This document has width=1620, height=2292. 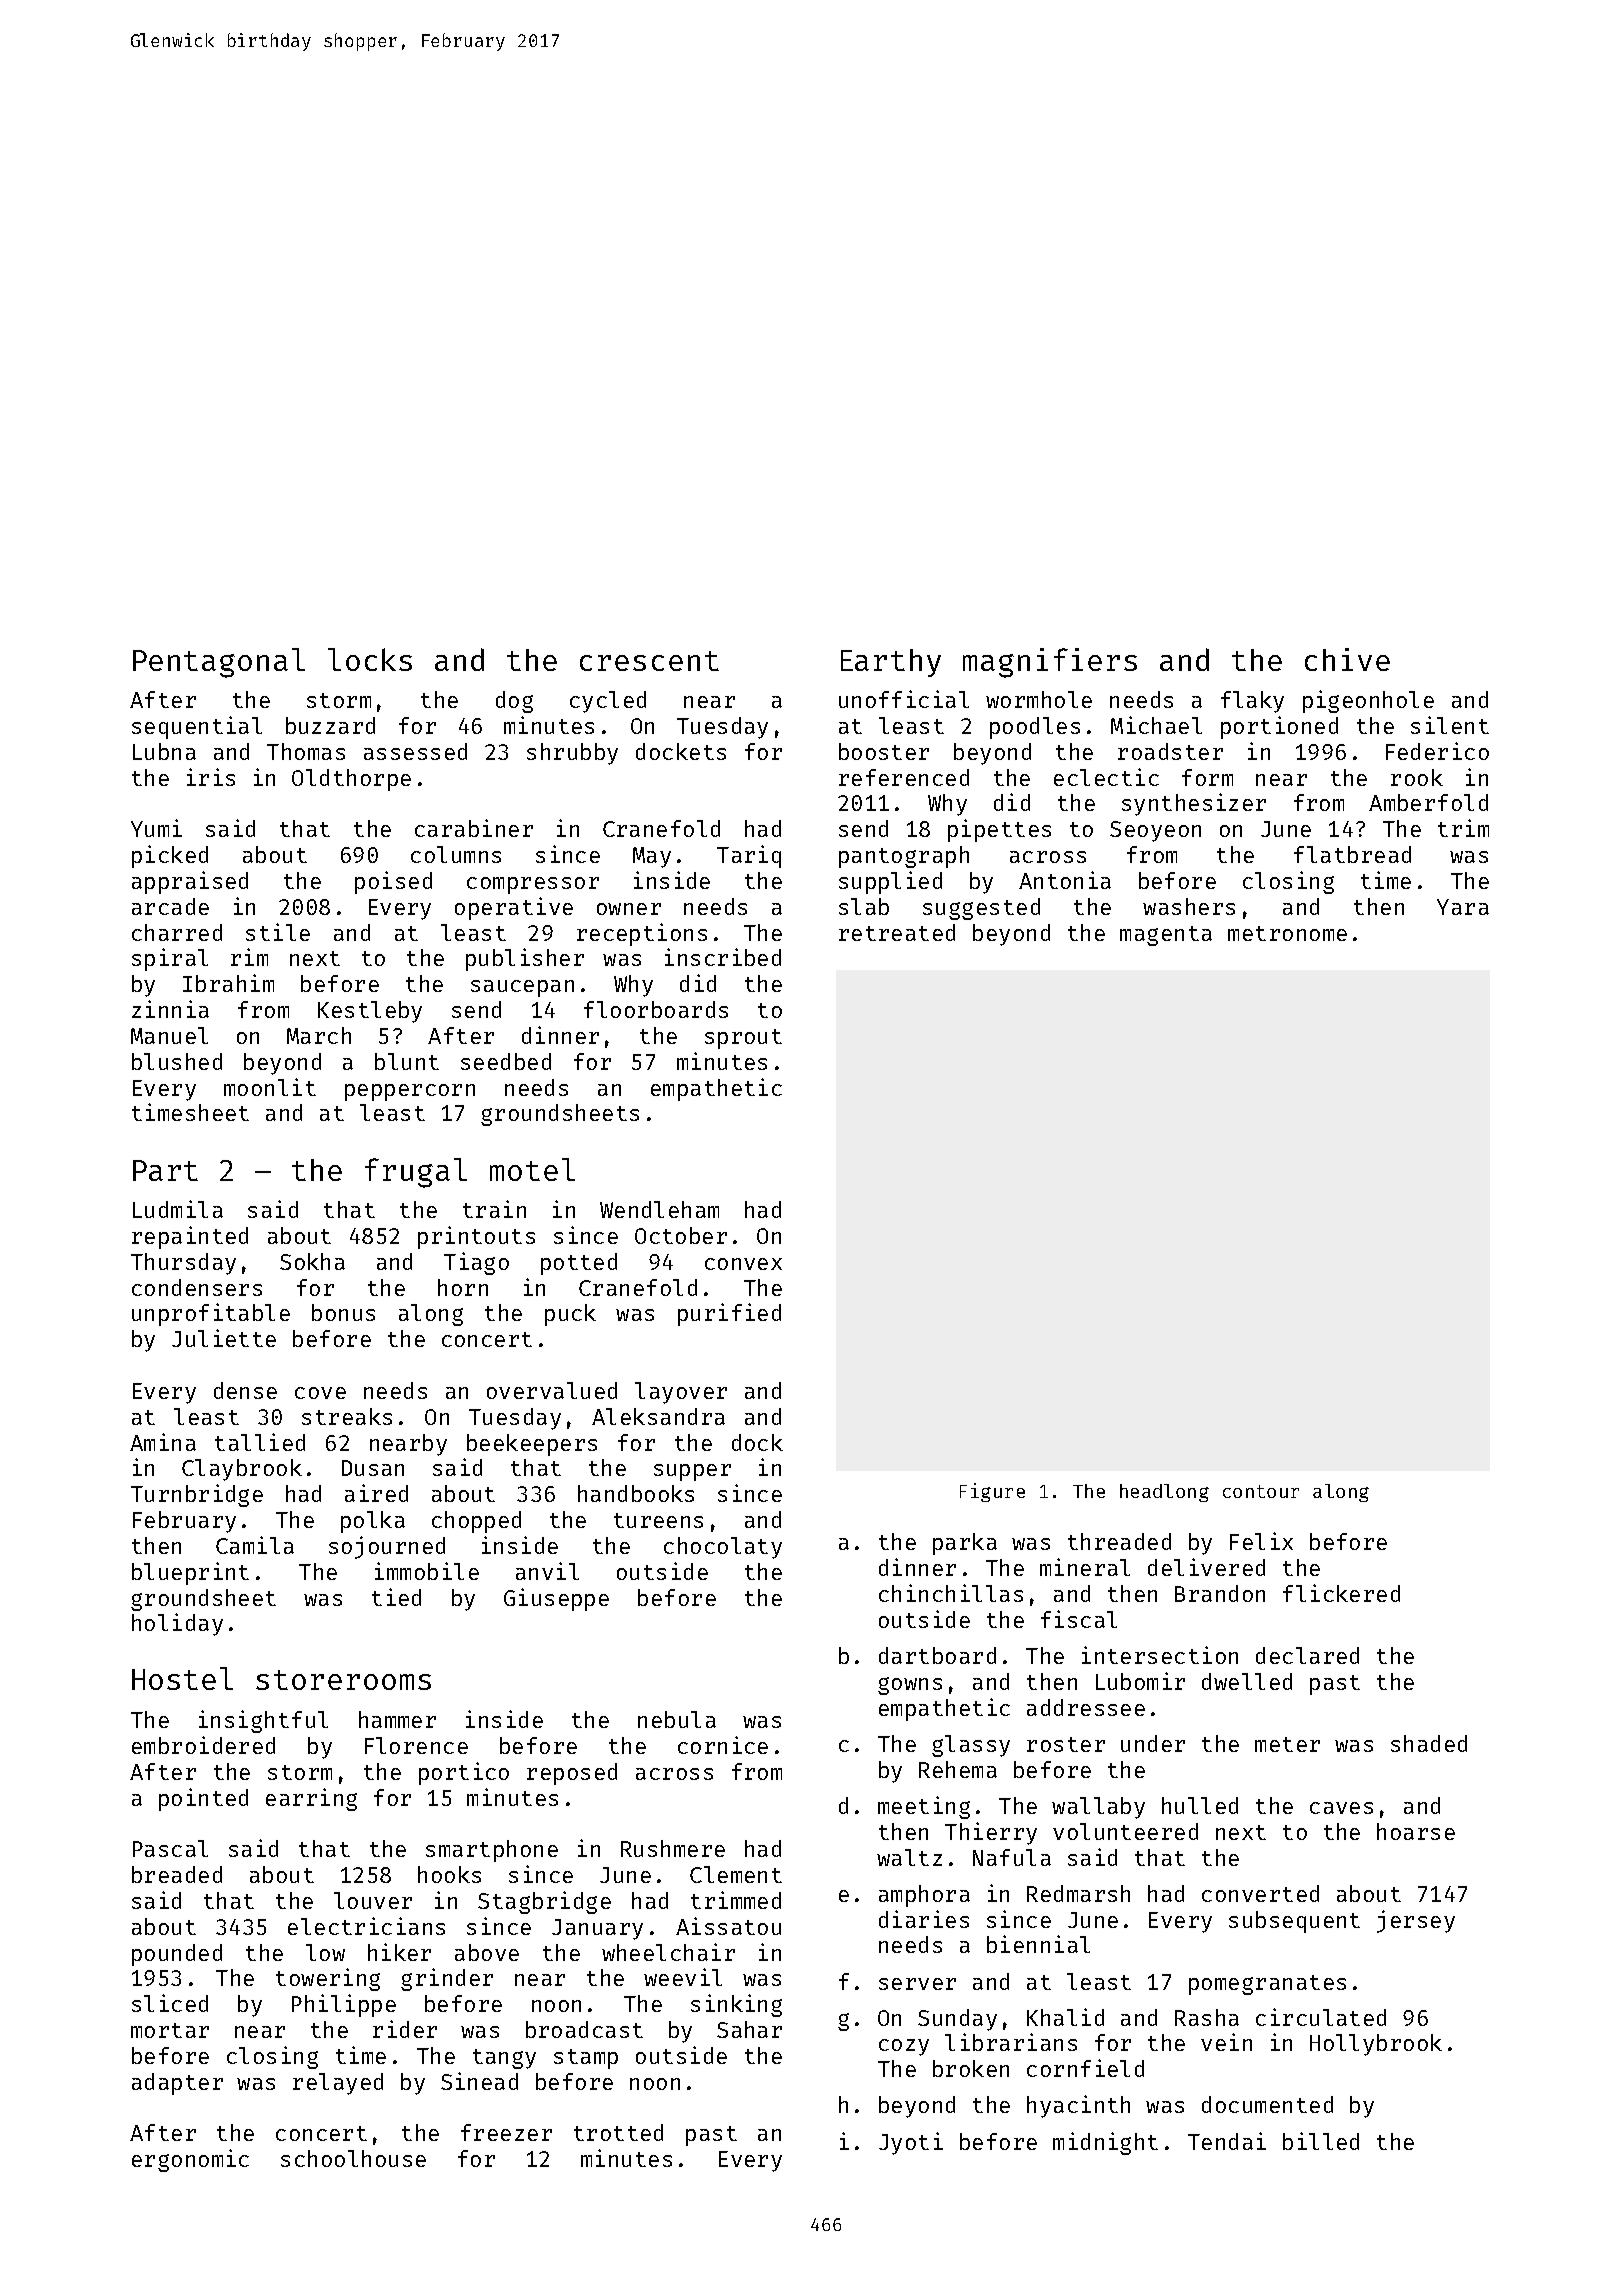 I want to click on shrubby, so click(x=572, y=754).
